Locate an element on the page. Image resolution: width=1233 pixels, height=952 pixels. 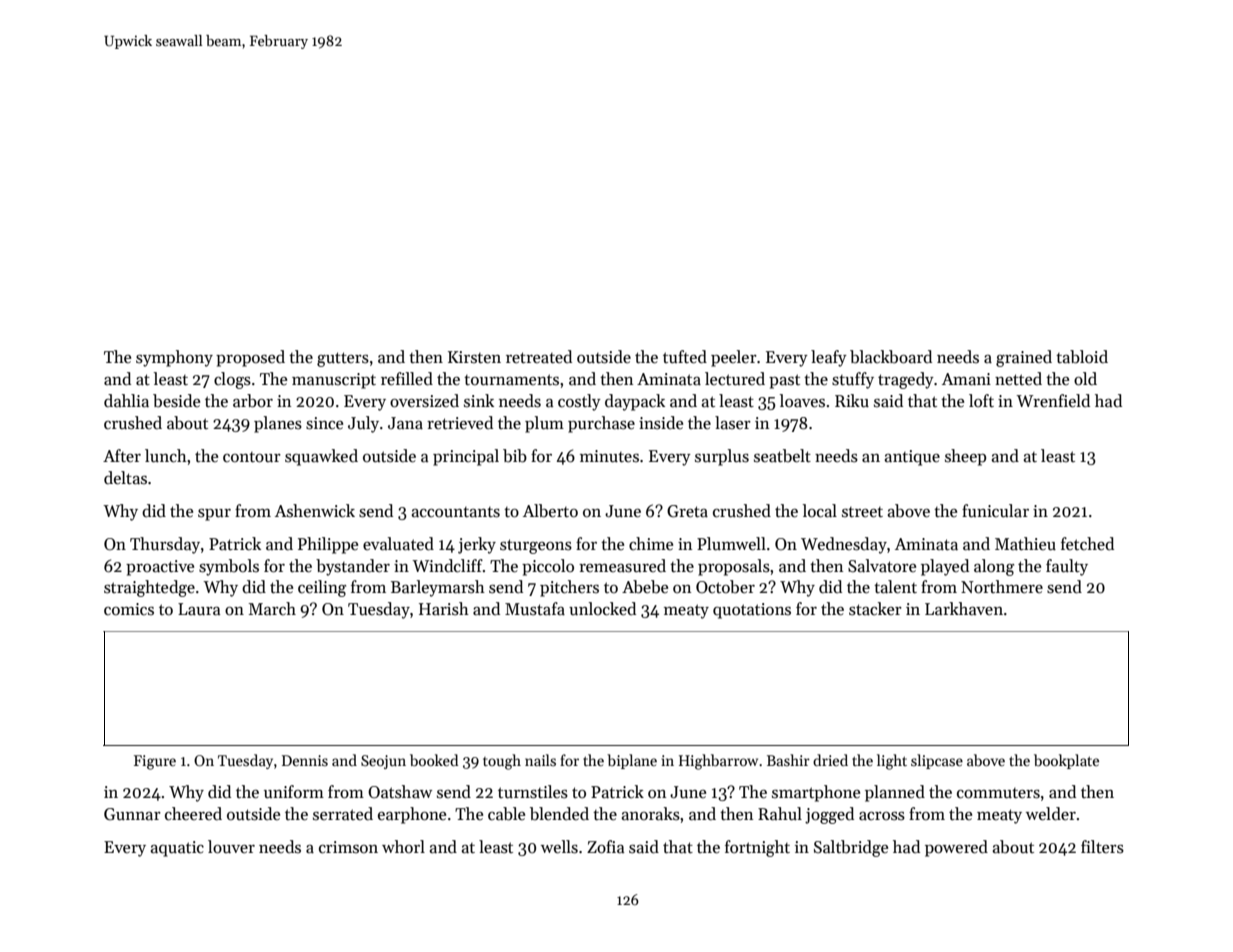
grained is located at coordinates (1024, 358).
